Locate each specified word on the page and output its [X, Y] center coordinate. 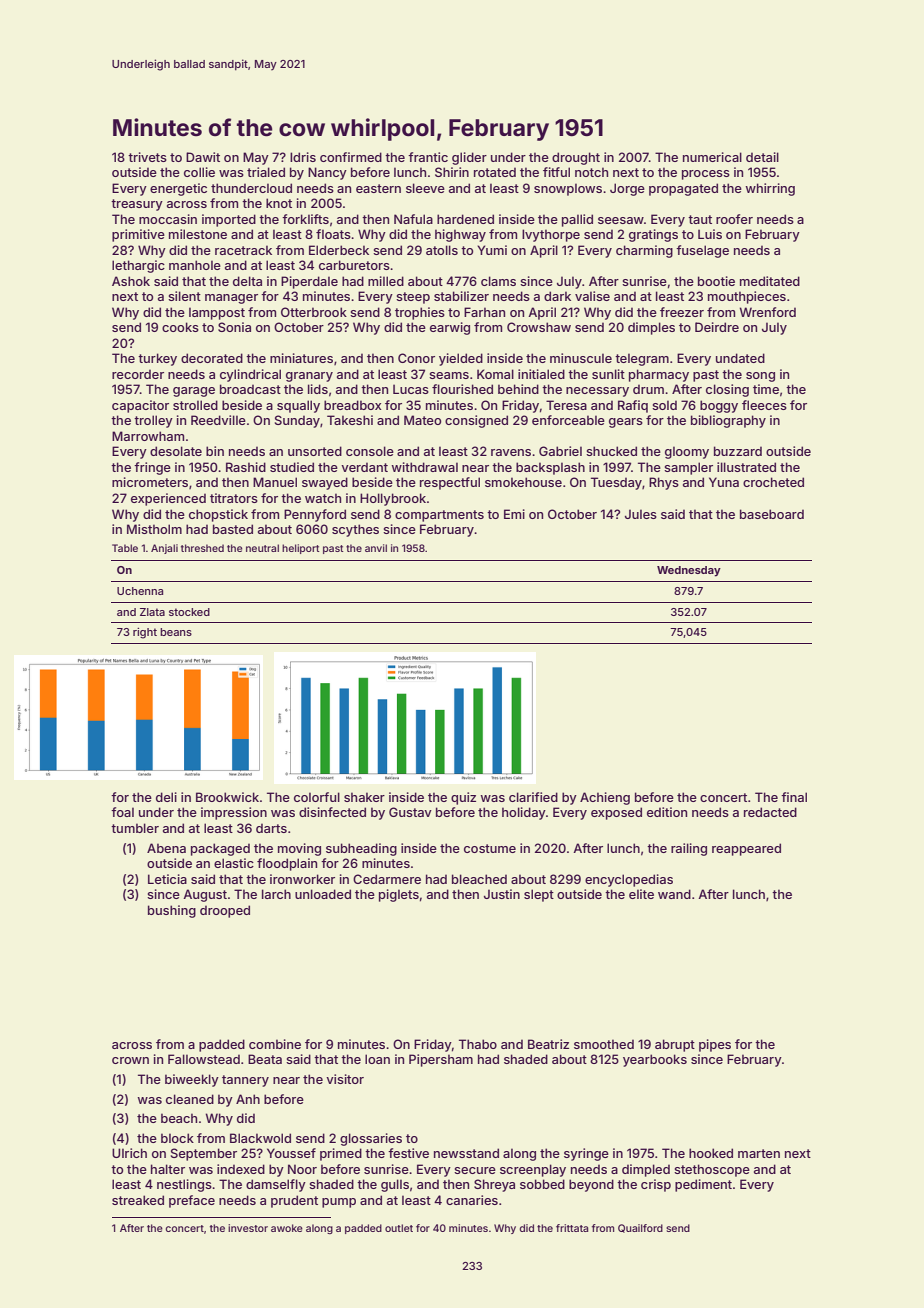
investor [248, 1228]
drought [576, 158]
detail [762, 157]
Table [125, 548]
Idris [303, 157]
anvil [376, 548]
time [766, 389]
